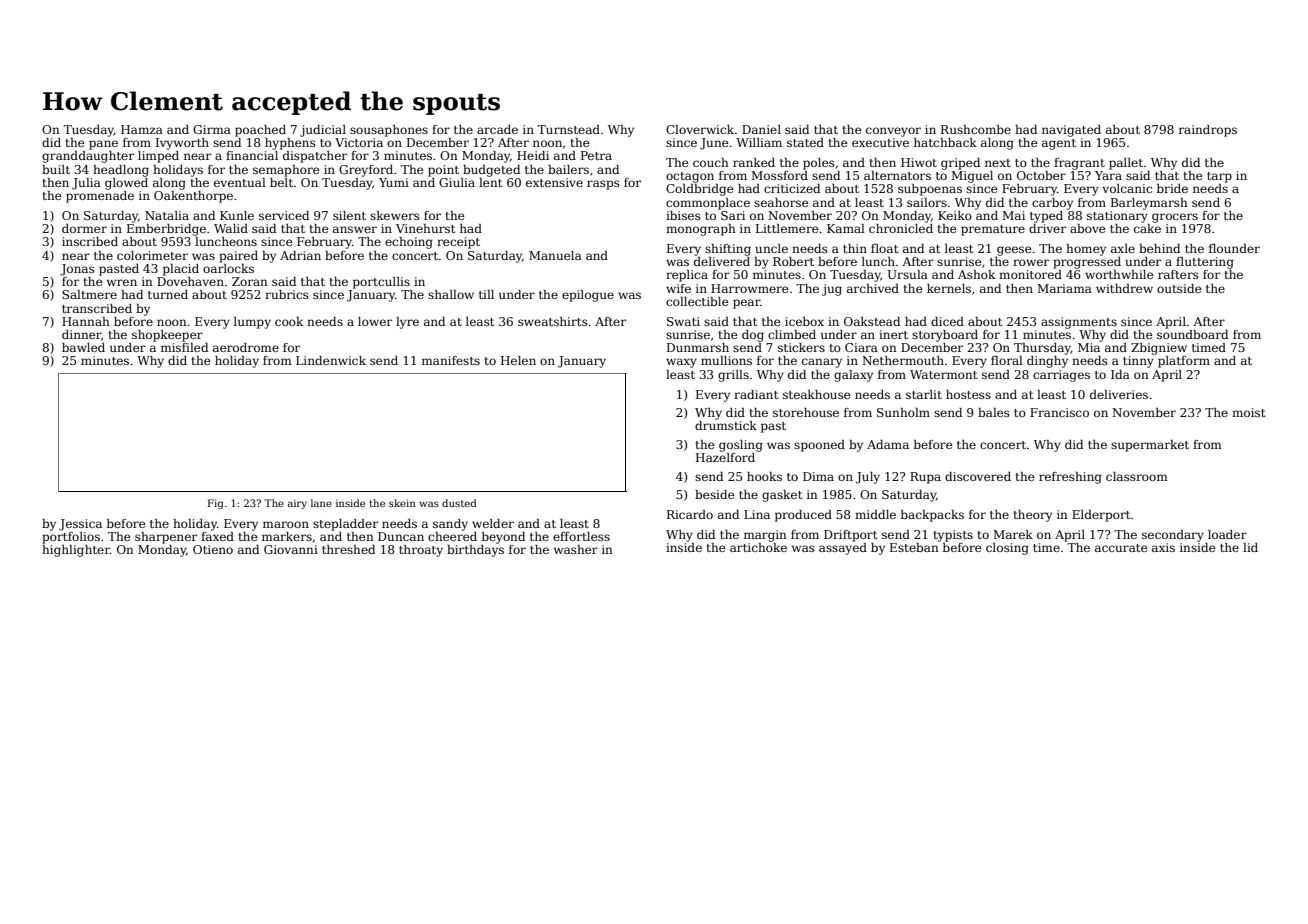  What do you see at coordinates (1071, 131) in the page?
I see `navigated` at bounding box center [1071, 131].
